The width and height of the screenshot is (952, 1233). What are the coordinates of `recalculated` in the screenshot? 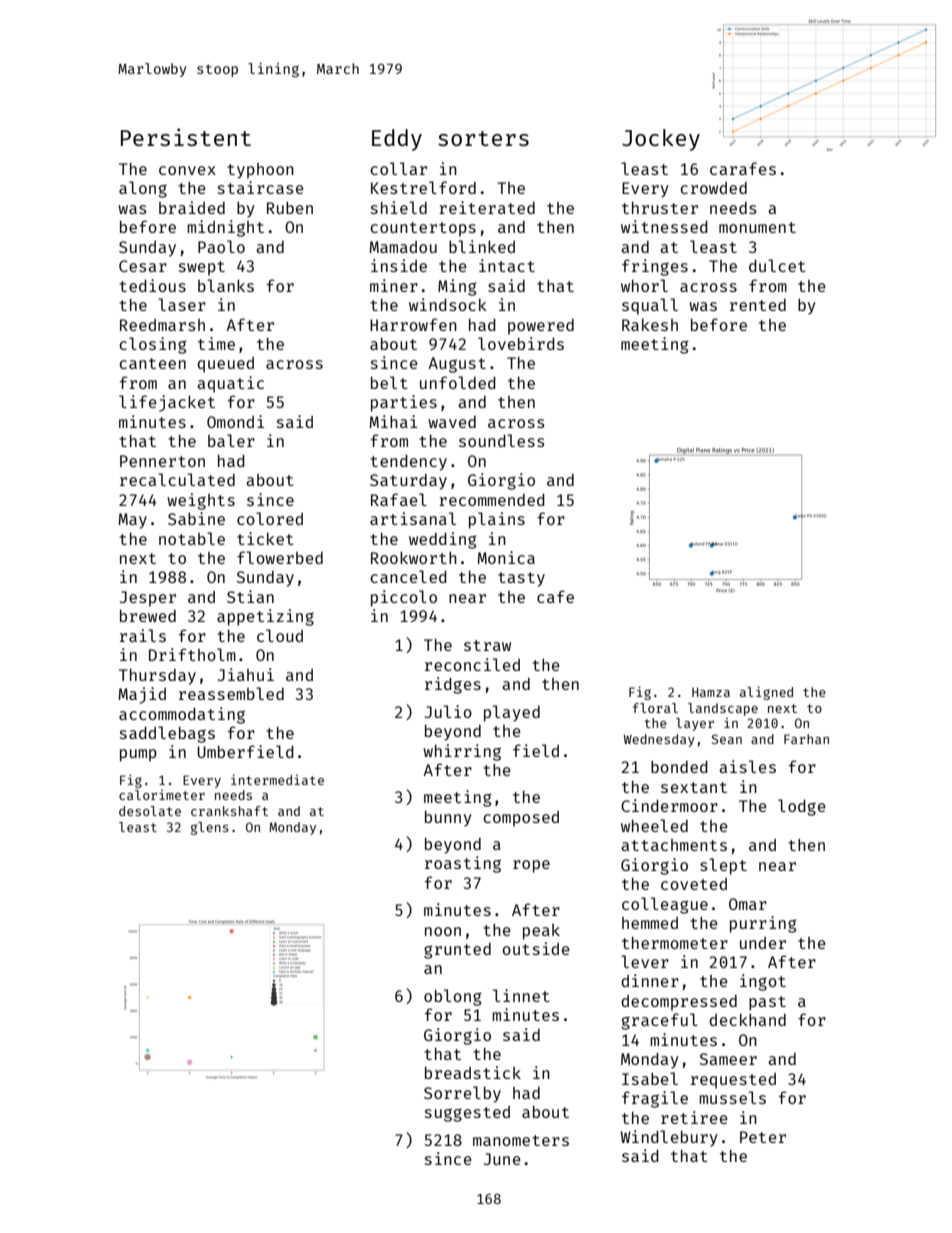 It's located at (177, 479).
